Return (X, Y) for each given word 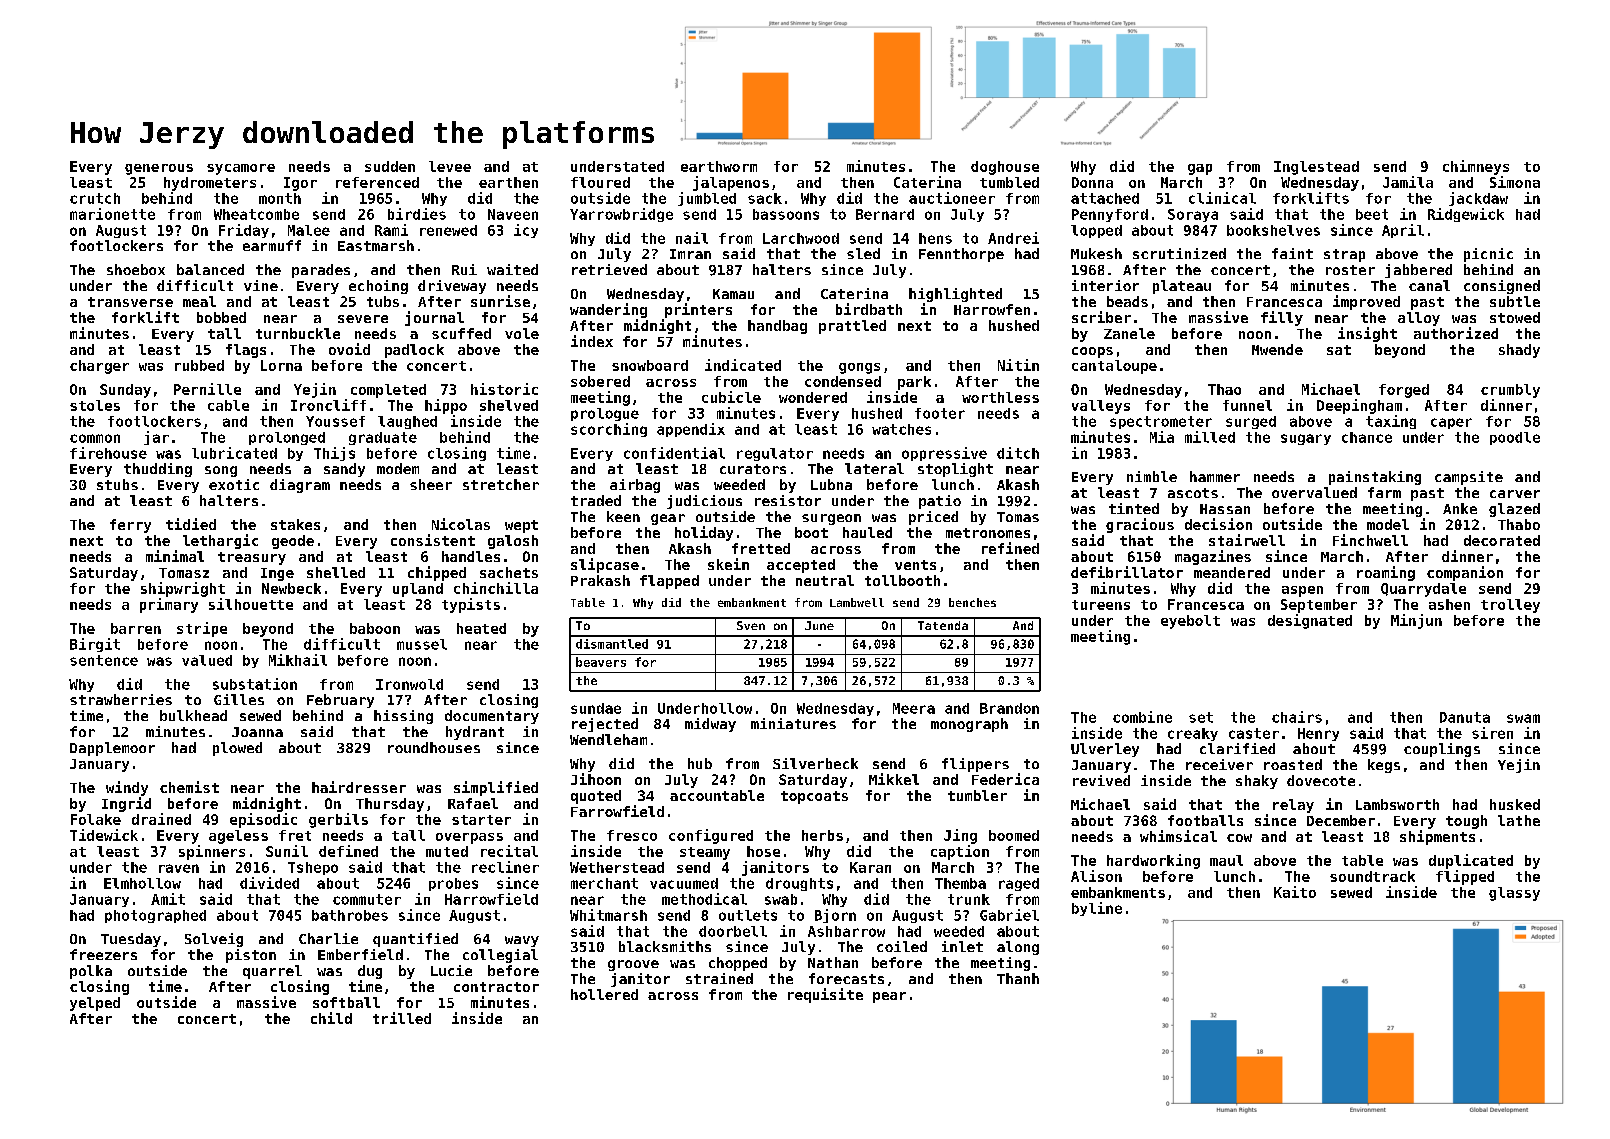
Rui (464, 269)
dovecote (1321, 780)
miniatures (793, 723)
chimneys (1476, 167)
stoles (95, 405)
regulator (775, 454)
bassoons (786, 214)
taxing (1391, 422)
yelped (95, 1004)
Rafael (473, 803)
